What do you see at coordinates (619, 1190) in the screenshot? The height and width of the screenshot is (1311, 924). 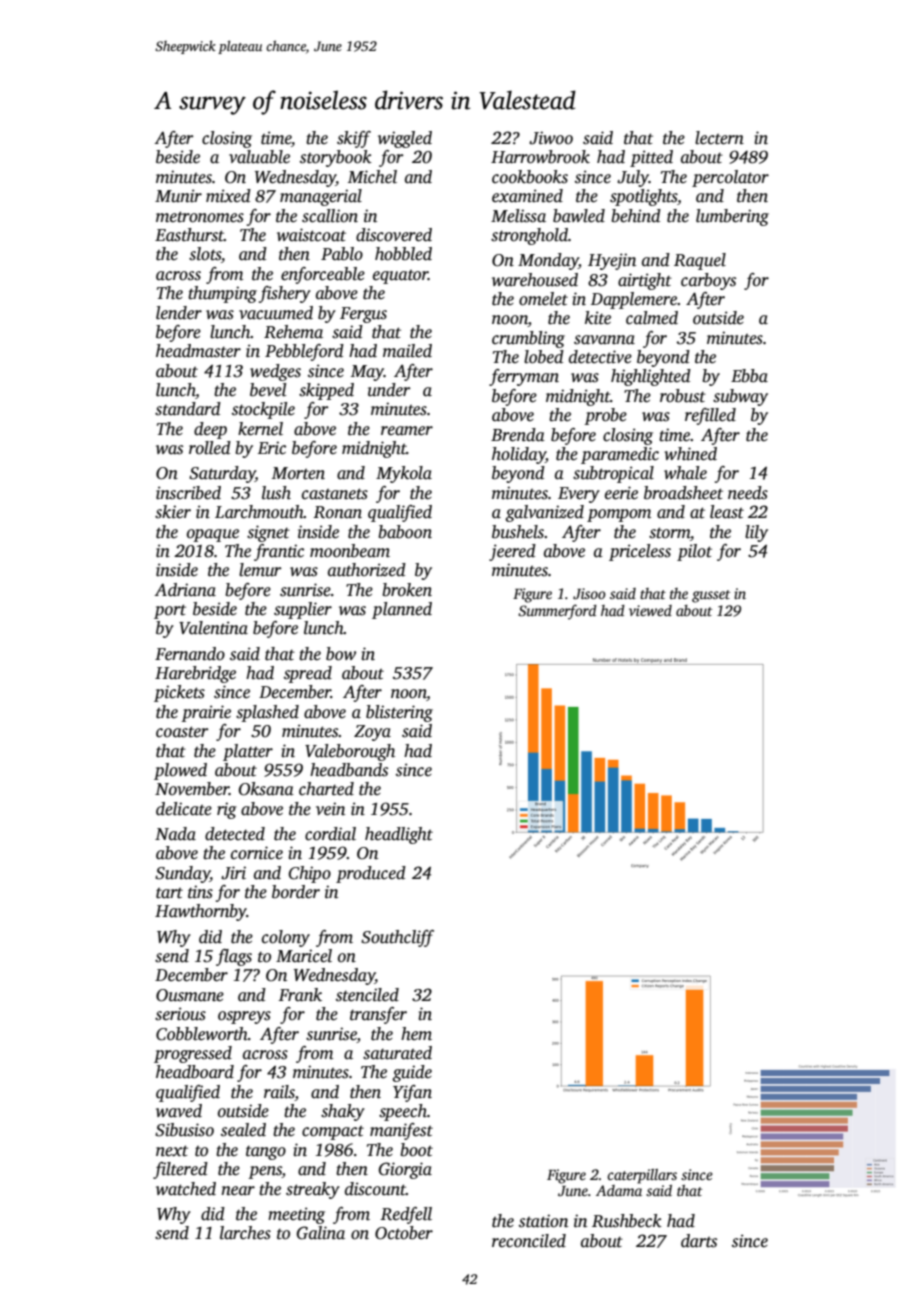 I see `Adama` at bounding box center [619, 1190].
